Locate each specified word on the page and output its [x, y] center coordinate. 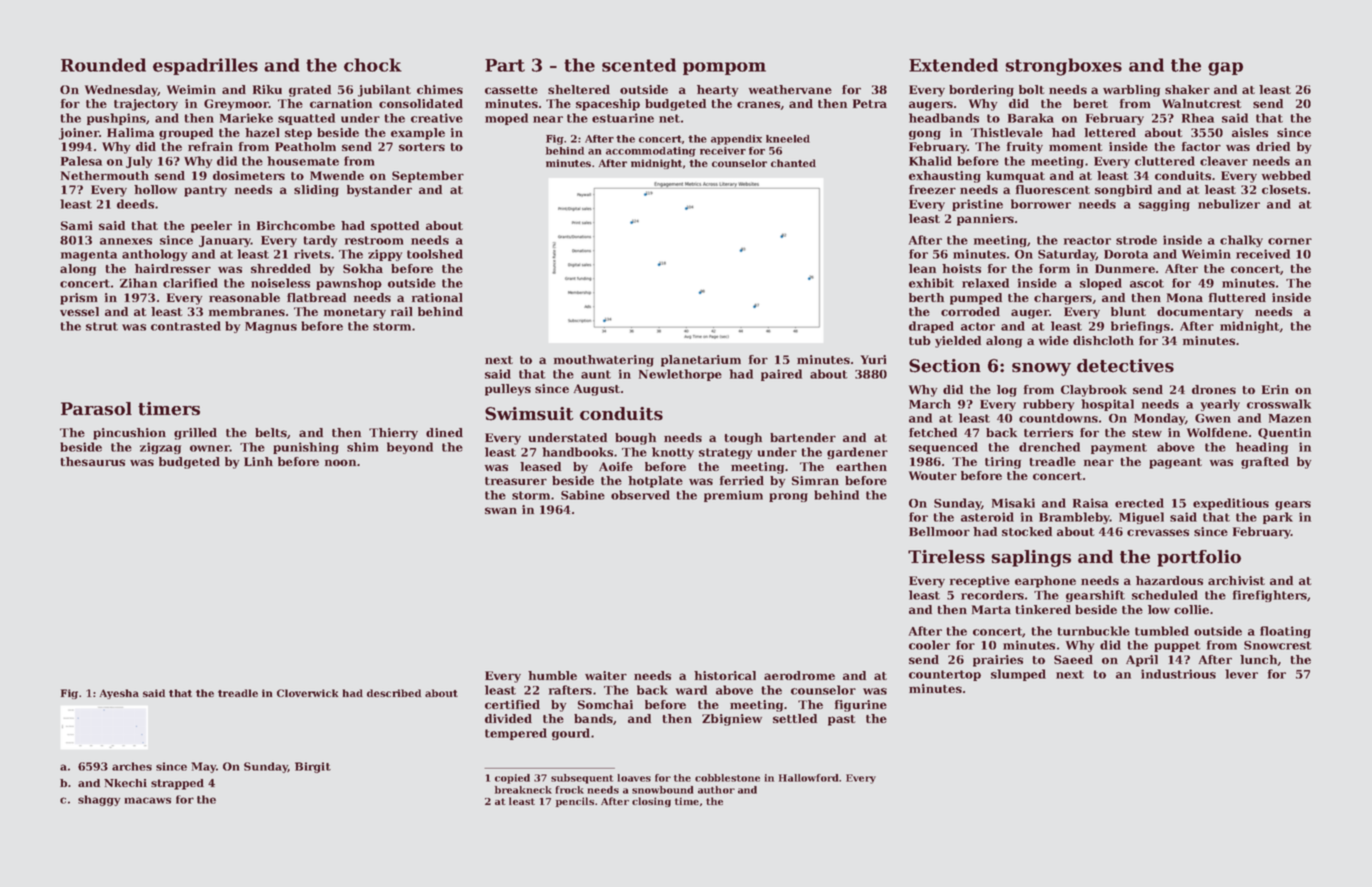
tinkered [1043, 609]
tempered [516, 734]
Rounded [103, 65]
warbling [1131, 91]
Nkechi [125, 783]
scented [639, 65]
